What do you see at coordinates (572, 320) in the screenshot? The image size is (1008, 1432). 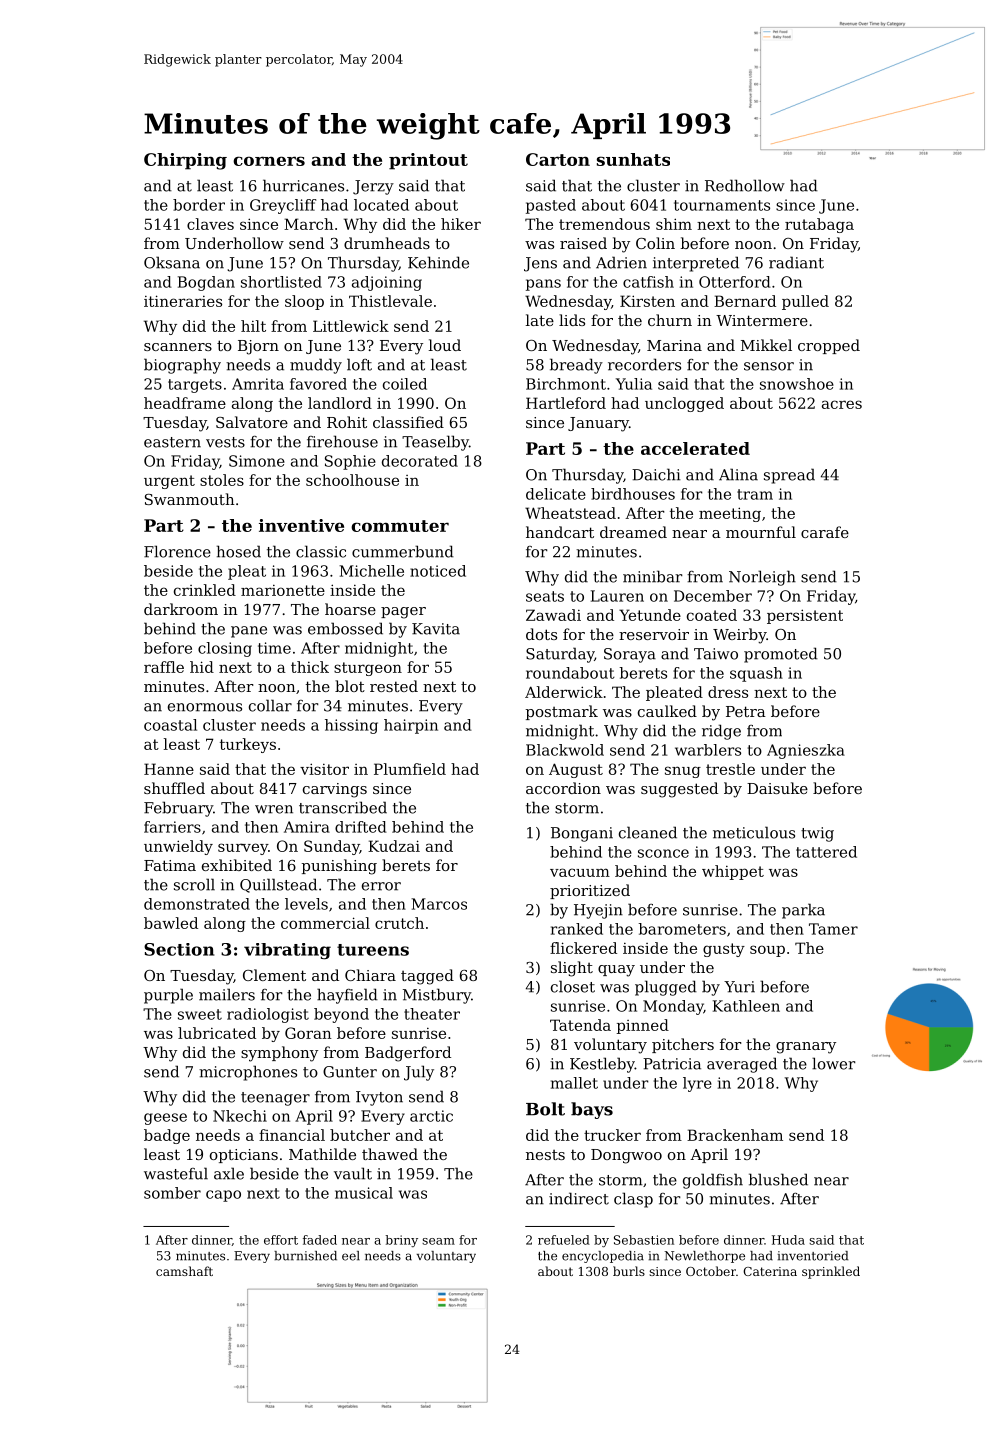 I see `lids` at bounding box center [572, 320].
